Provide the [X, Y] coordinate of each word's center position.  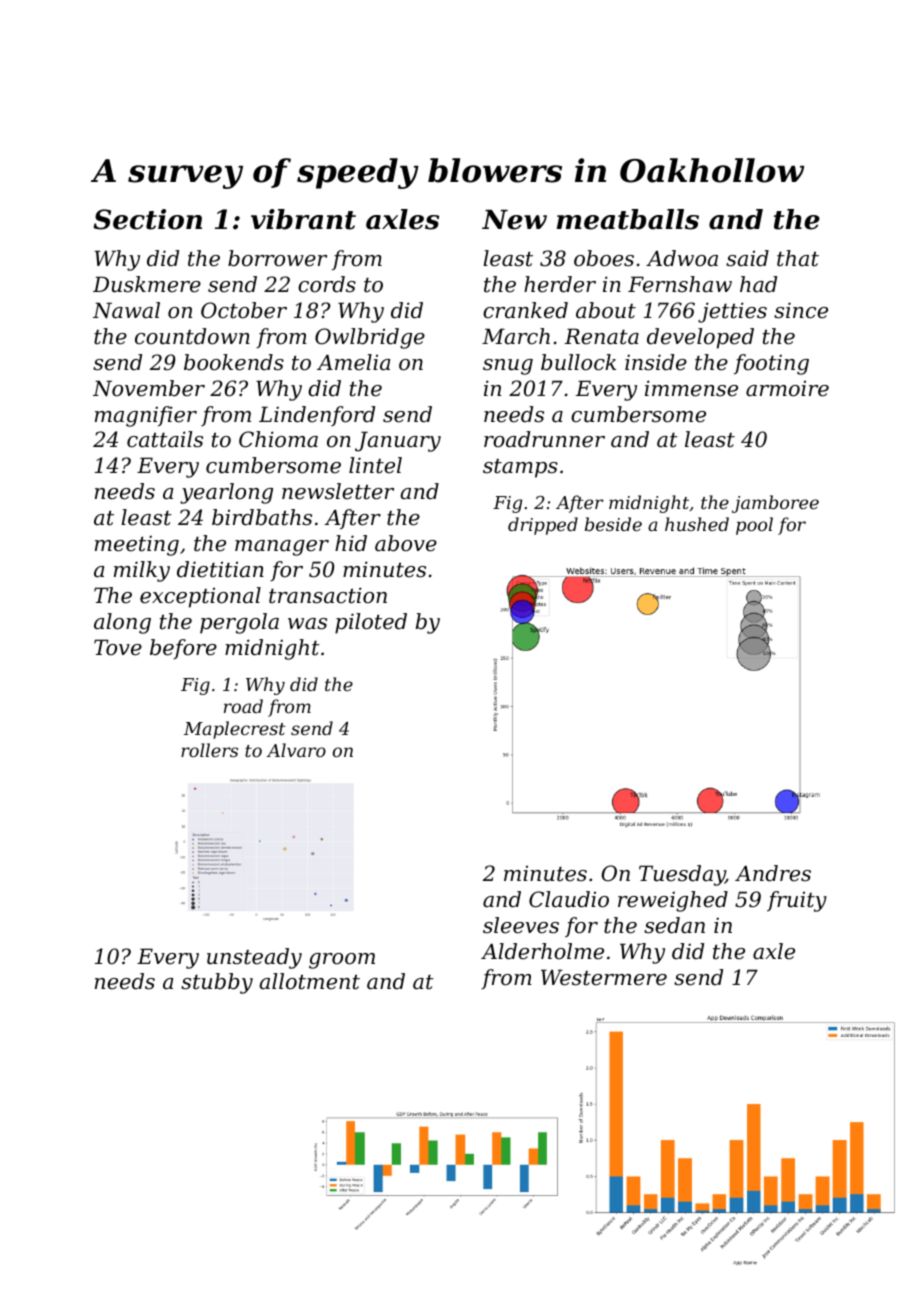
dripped [543, 526]
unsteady [254, 958]
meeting [137, 545]
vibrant [303, 219]
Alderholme [542, 951]
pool [754, 526]
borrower [277, 258]
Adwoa [682, 258]
